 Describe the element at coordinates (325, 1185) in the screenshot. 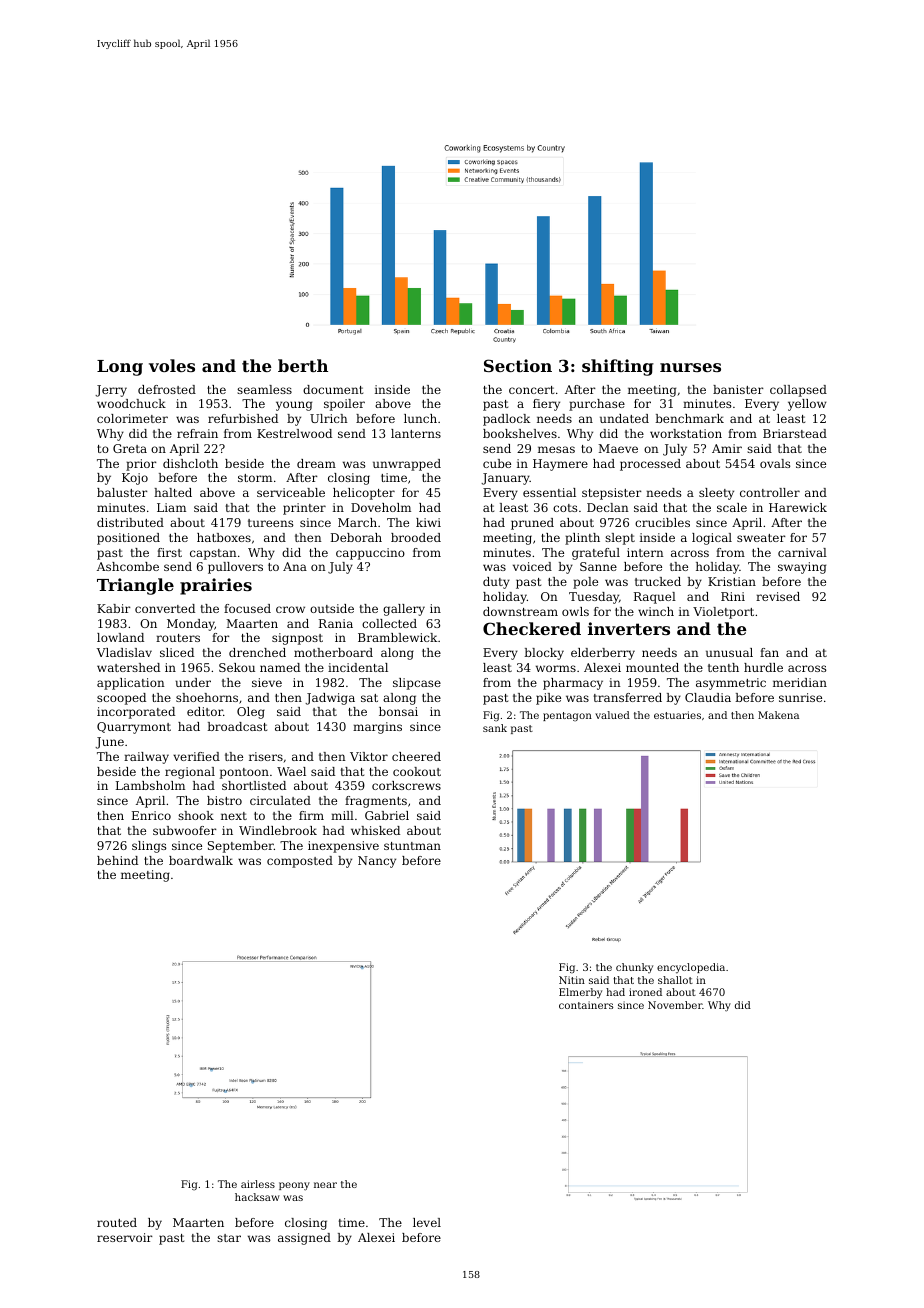

I see `near` at that location.
